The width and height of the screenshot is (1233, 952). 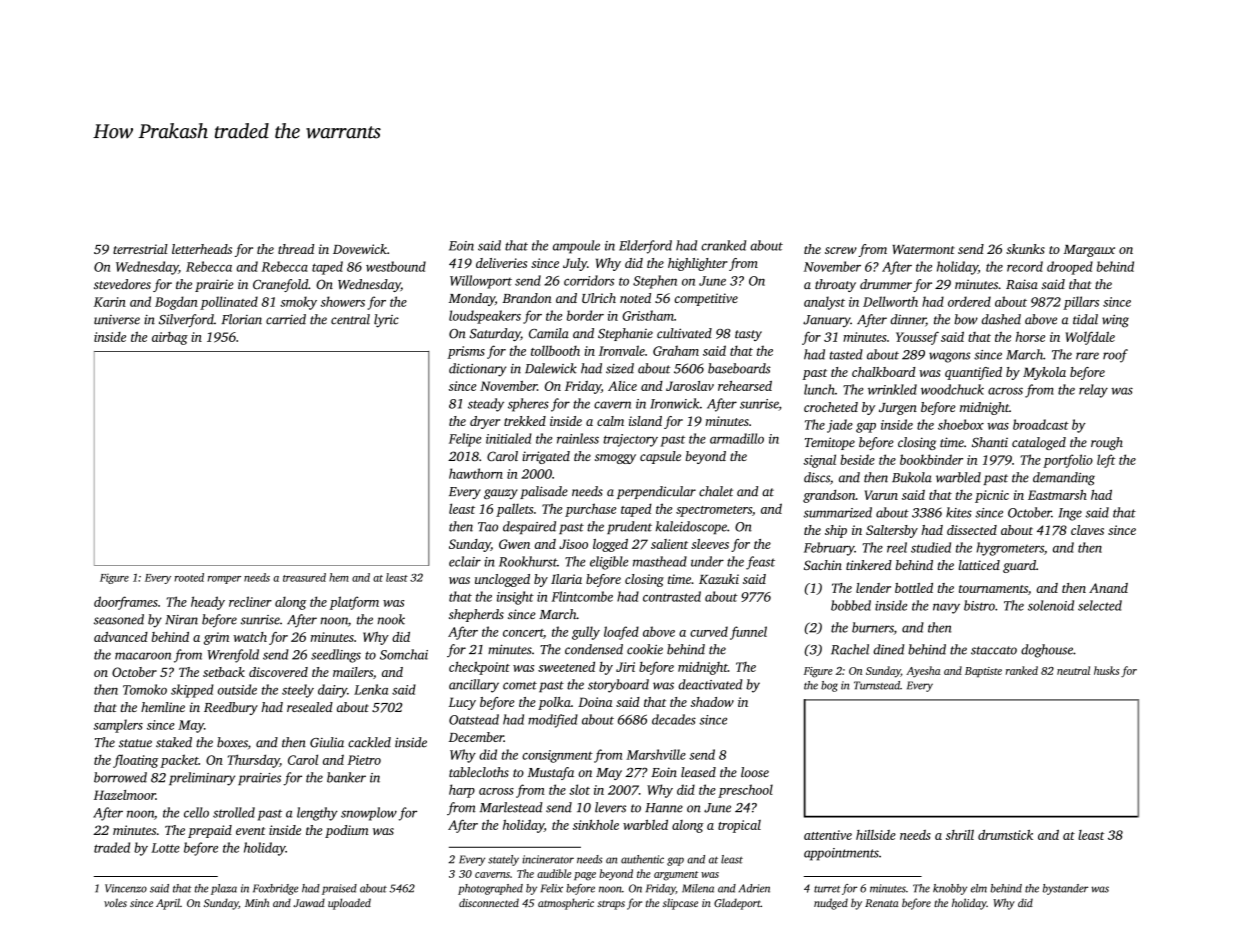 I want to click on Camila, so click(x=549, y=333).
